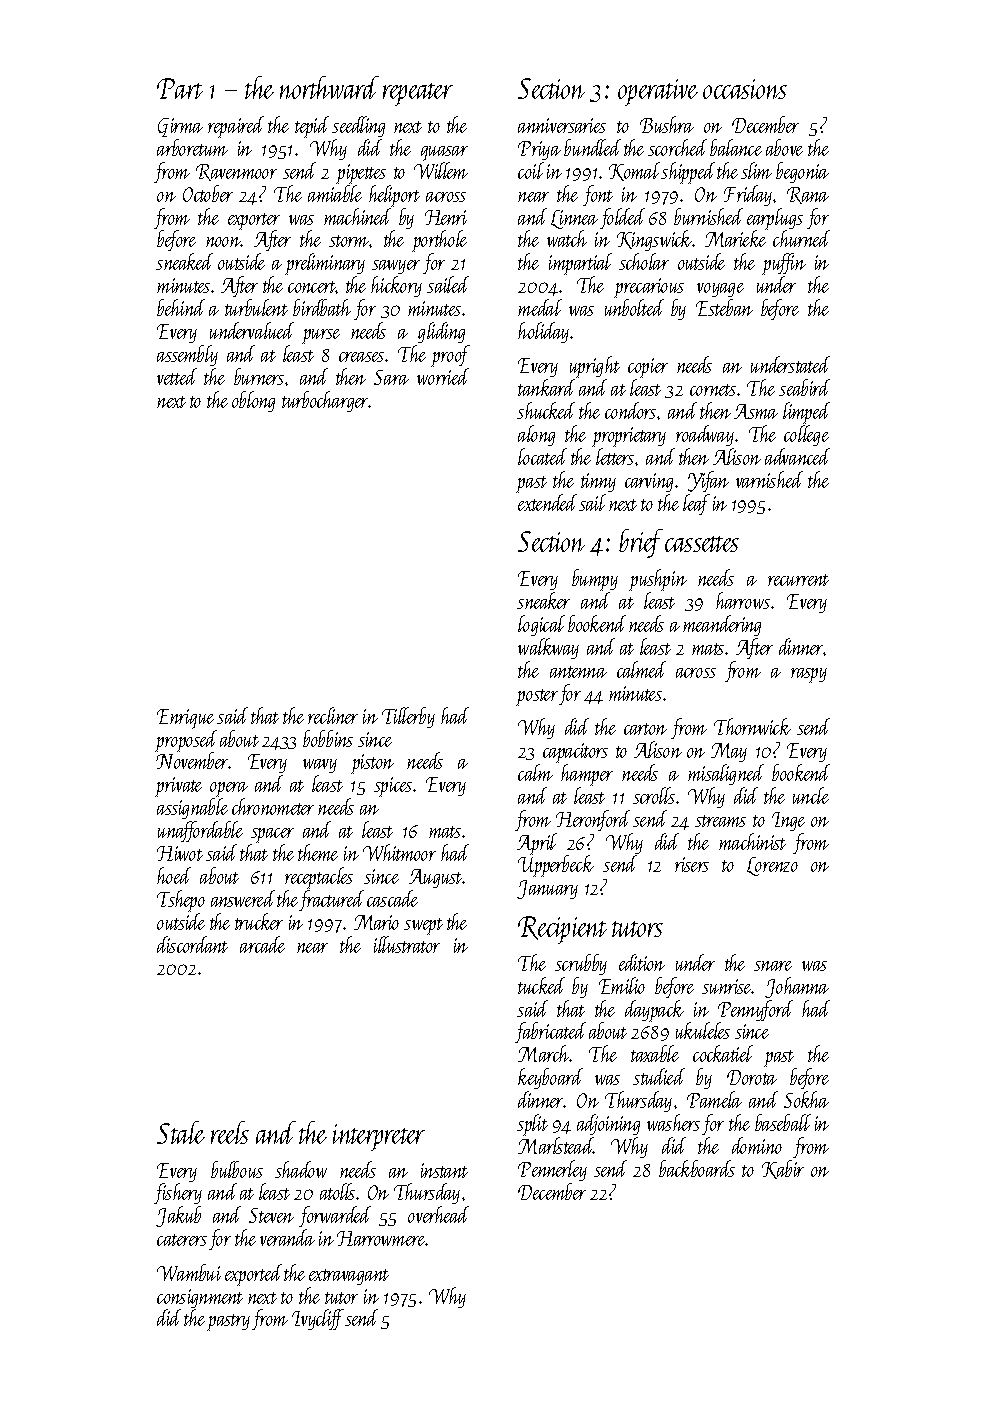  Describe the element at coordinates (408, 717) in the screenshot. I see `Tillerby` at that location.
